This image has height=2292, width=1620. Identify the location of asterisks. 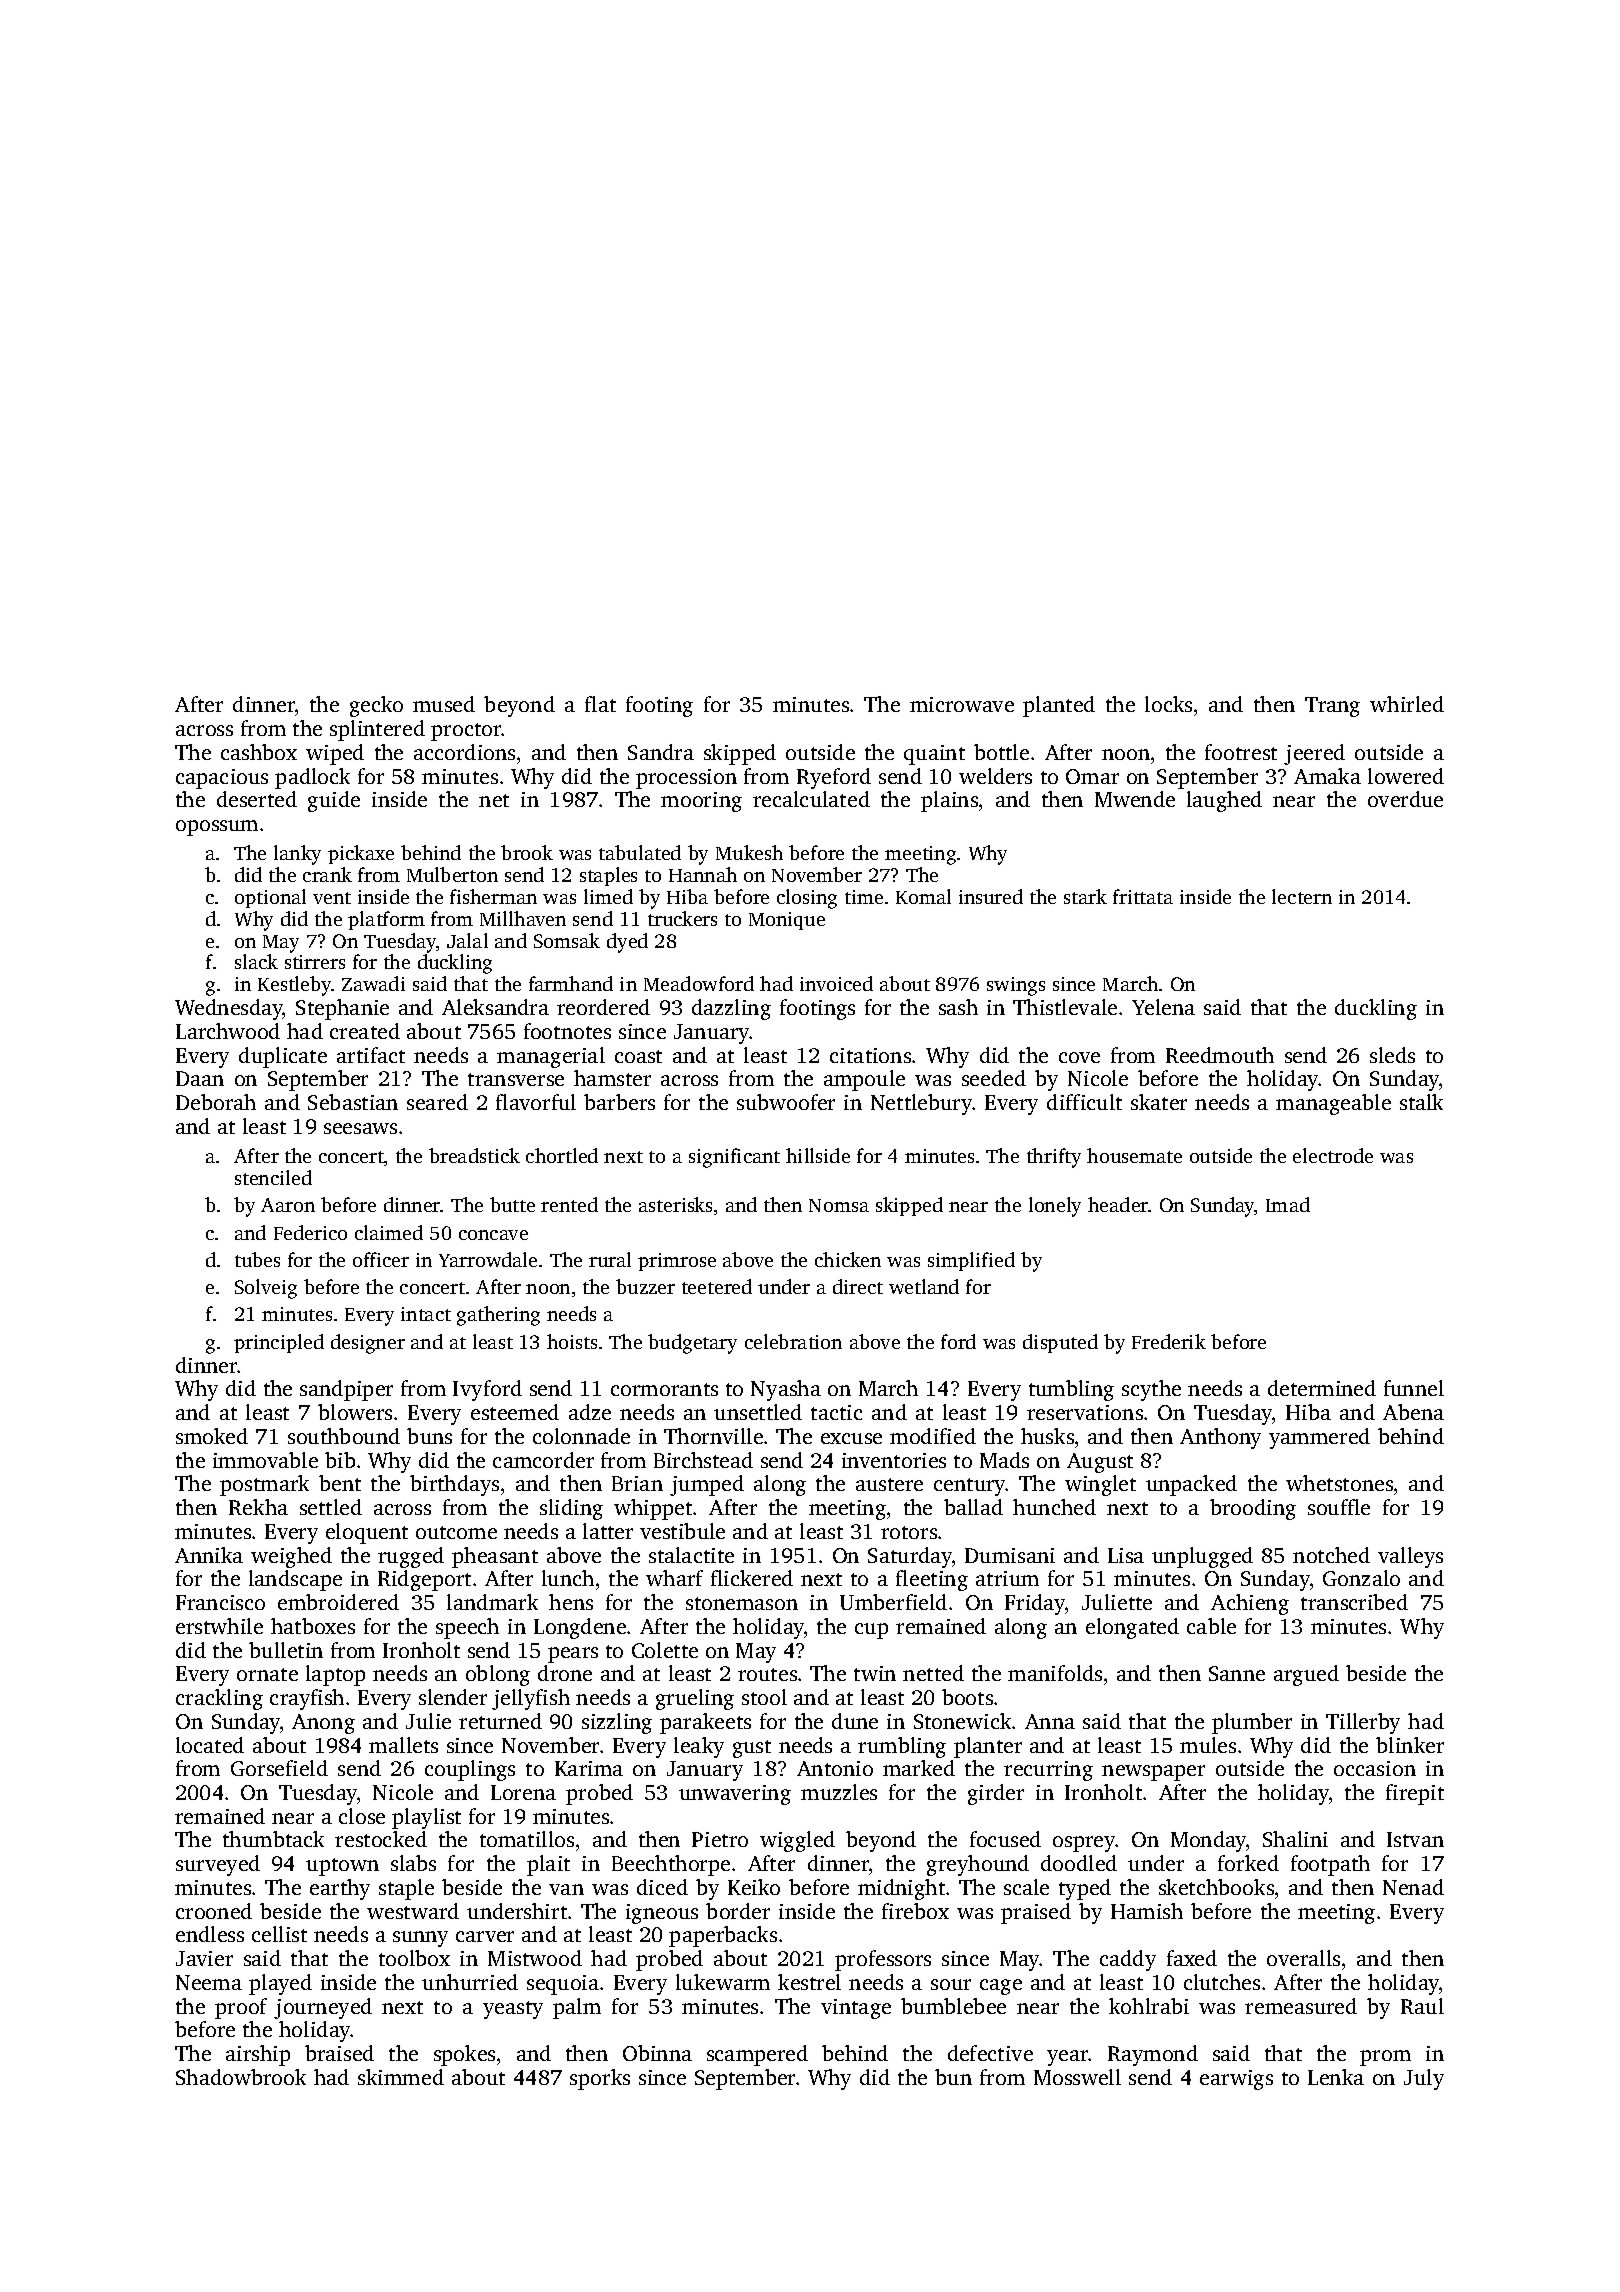
(675, 1204).
